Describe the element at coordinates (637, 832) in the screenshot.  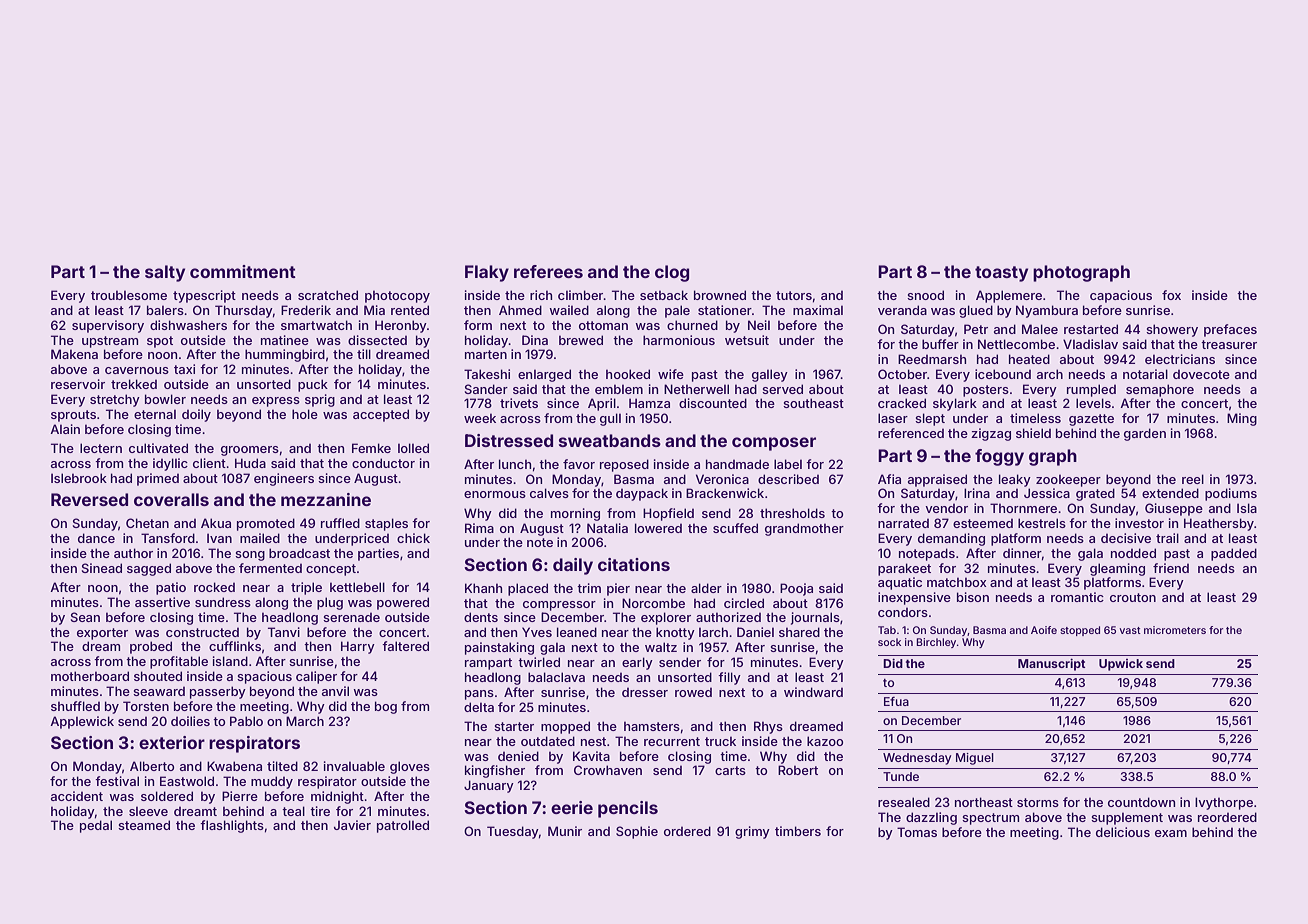
I see `Sophie` at that location.
